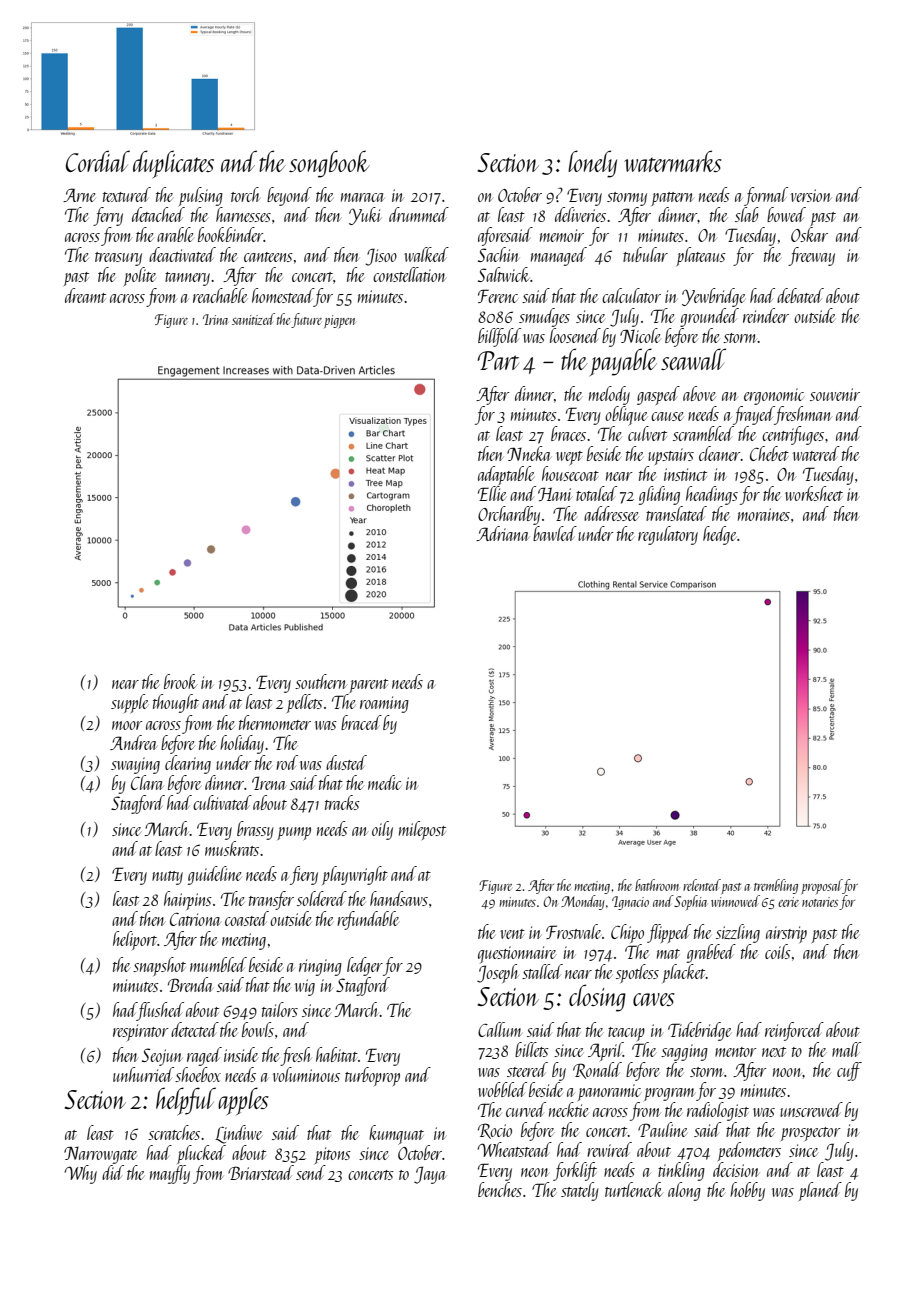 The image size is (924, 1311). Describe the element at coordinates (562, 235) in the screenshot. I see `memoir` at that location.
